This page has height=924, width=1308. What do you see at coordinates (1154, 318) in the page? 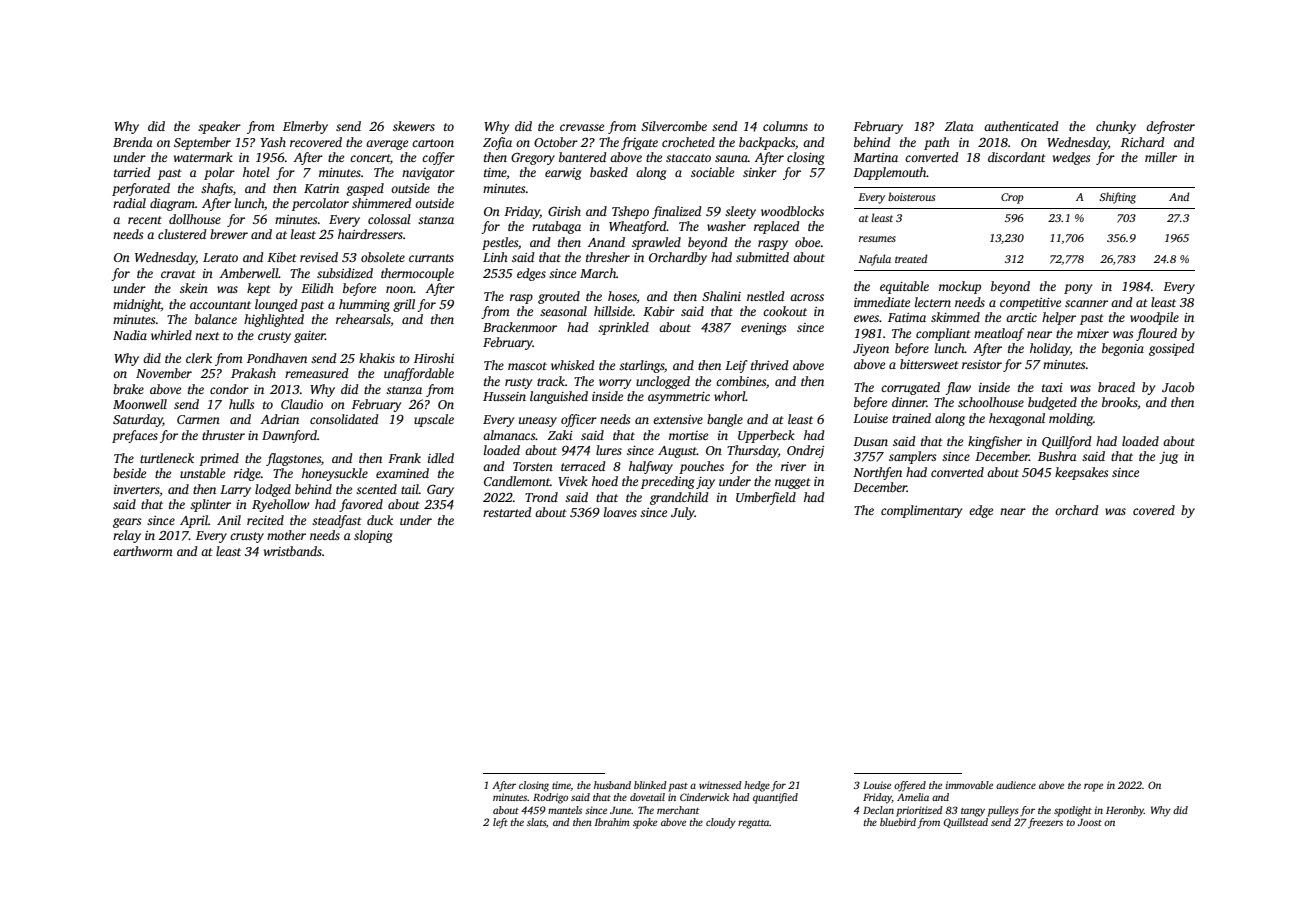
I see `woodpile` at bounding box center [1154, 318].
